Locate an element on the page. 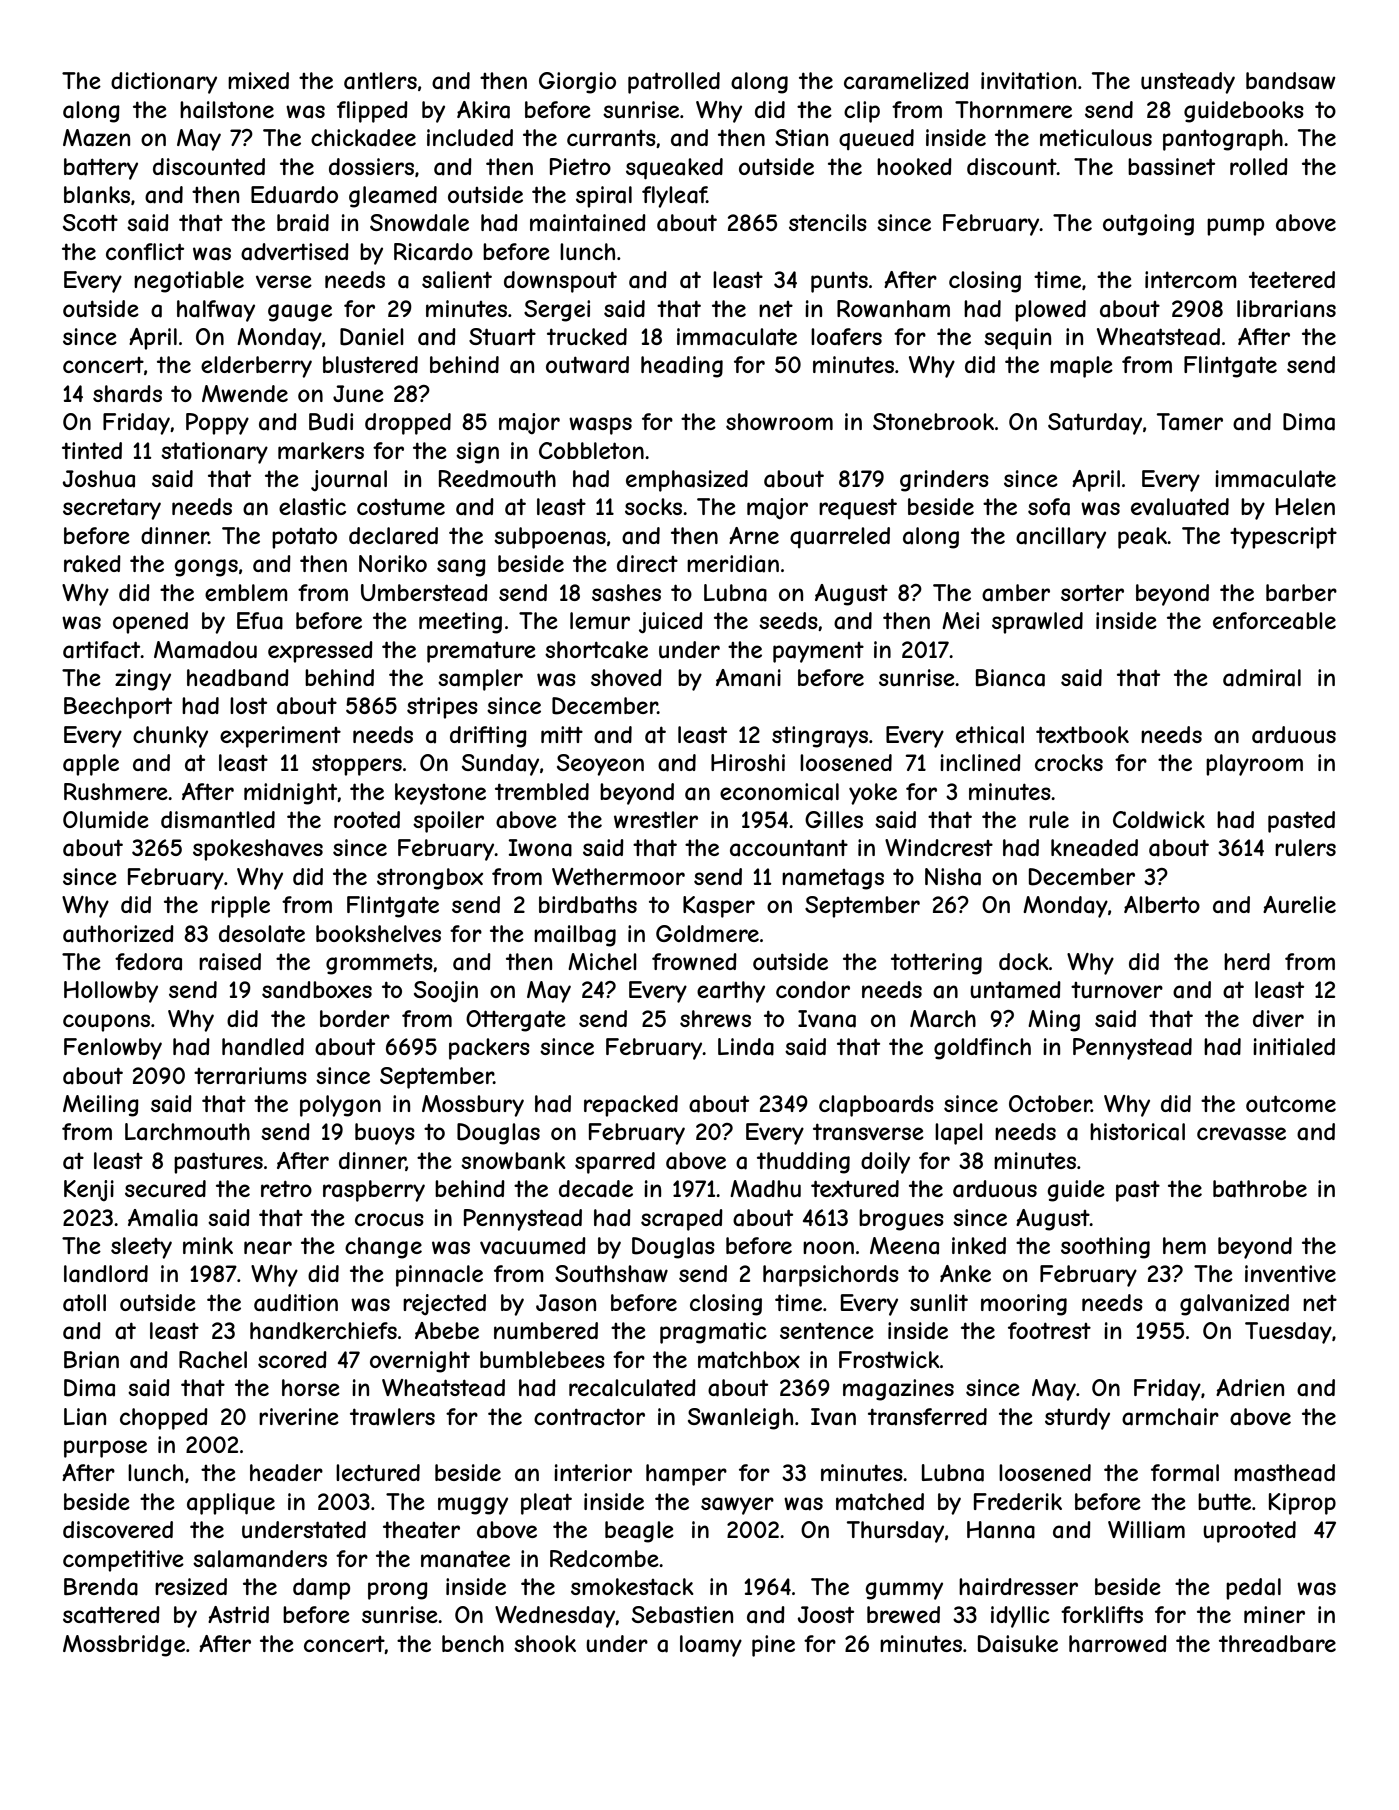 This image has height=1810, width=1399. coupons is located at coordinates (106, 1023).
